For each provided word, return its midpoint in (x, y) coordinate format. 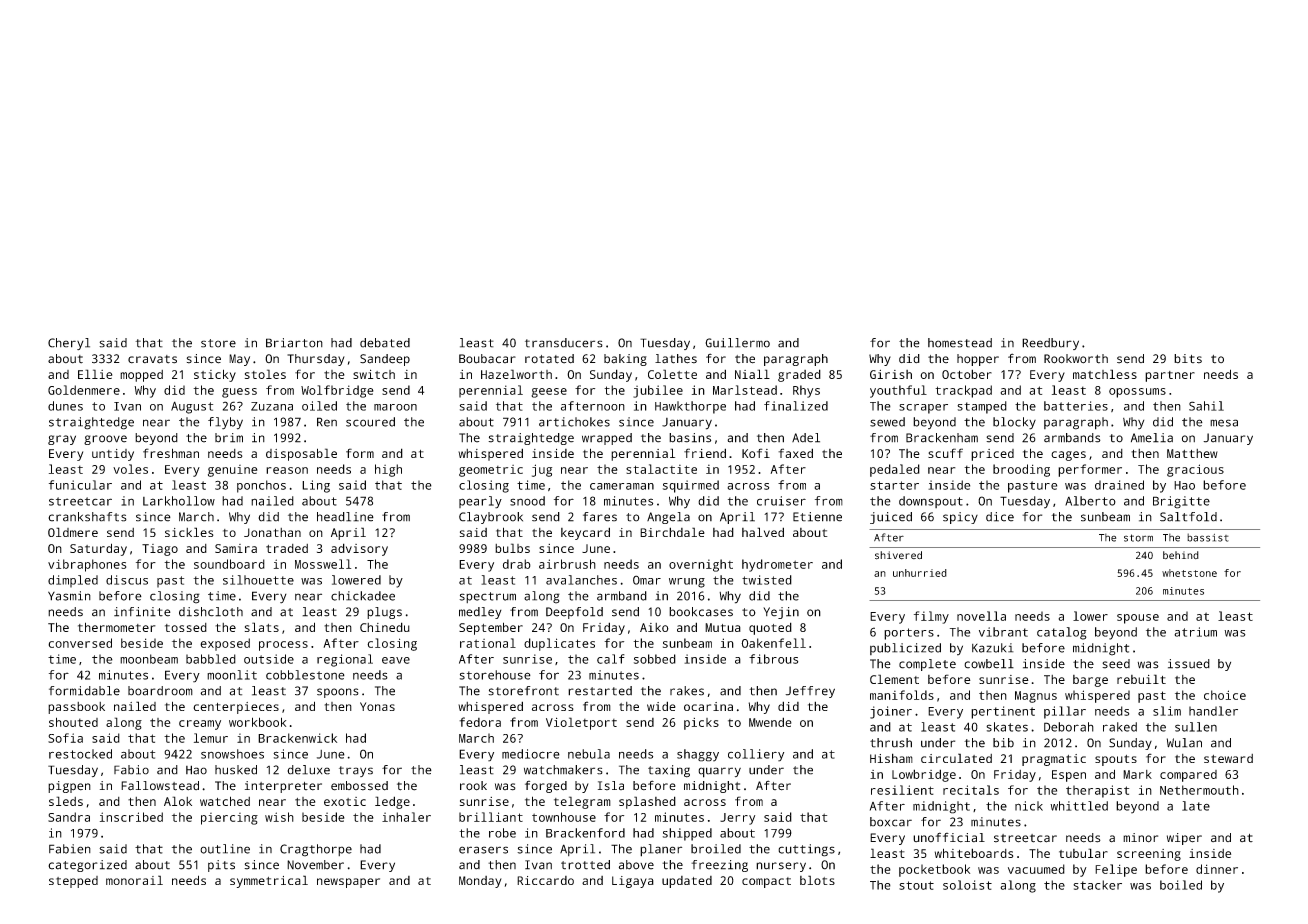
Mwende (770, 722)
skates (1007, 727)
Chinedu (385, 627)
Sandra (69, 817)
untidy (113, 455)
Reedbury (1050, 344)
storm (1138, 538)
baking (625, 360)
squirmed (691, 486)
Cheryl (69, 344)
